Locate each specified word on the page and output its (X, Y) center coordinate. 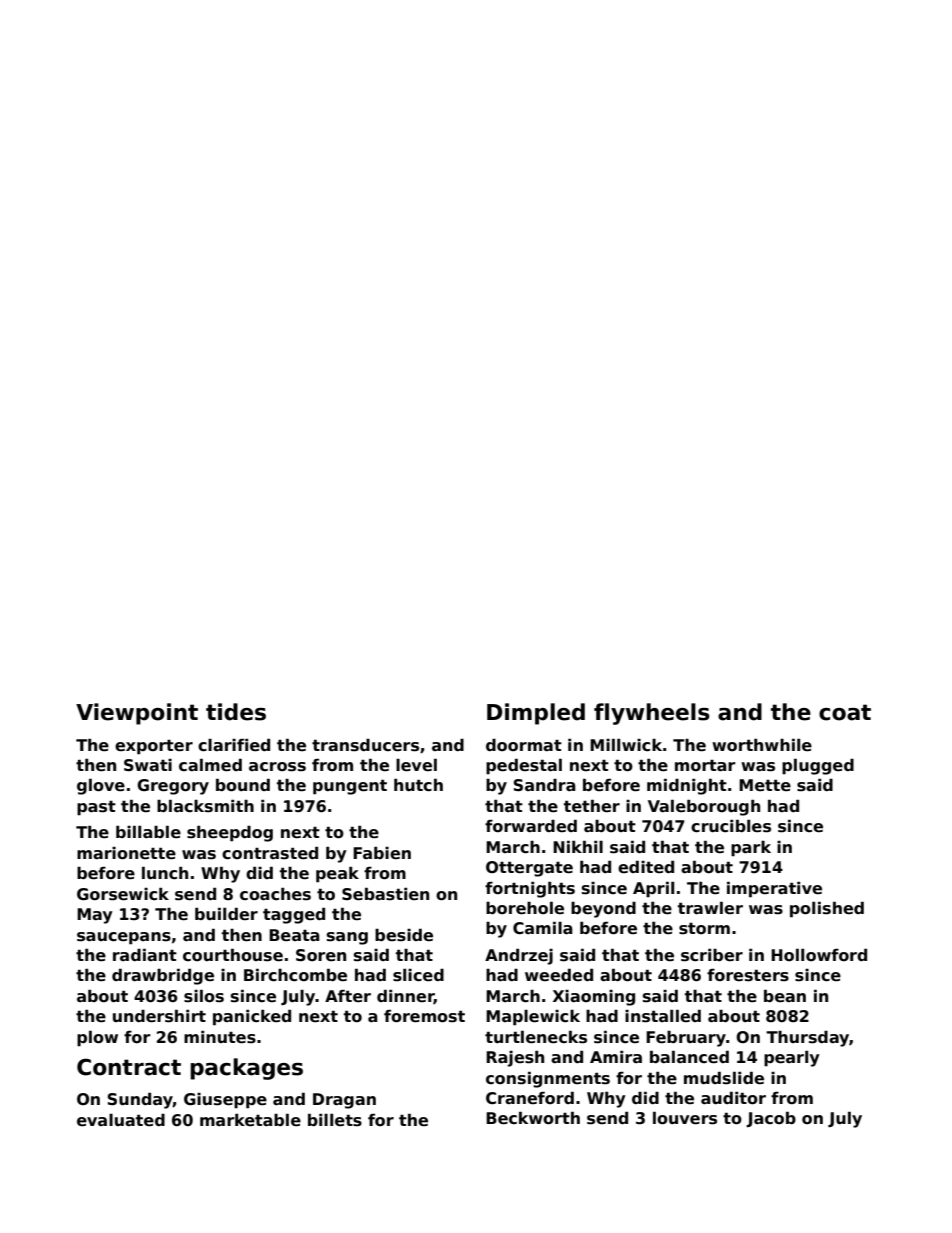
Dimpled (536, 714)
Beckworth (533, 1118)
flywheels (652, 714)
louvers (685, 1118)
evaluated (121, 1120)
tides (236, 712)
